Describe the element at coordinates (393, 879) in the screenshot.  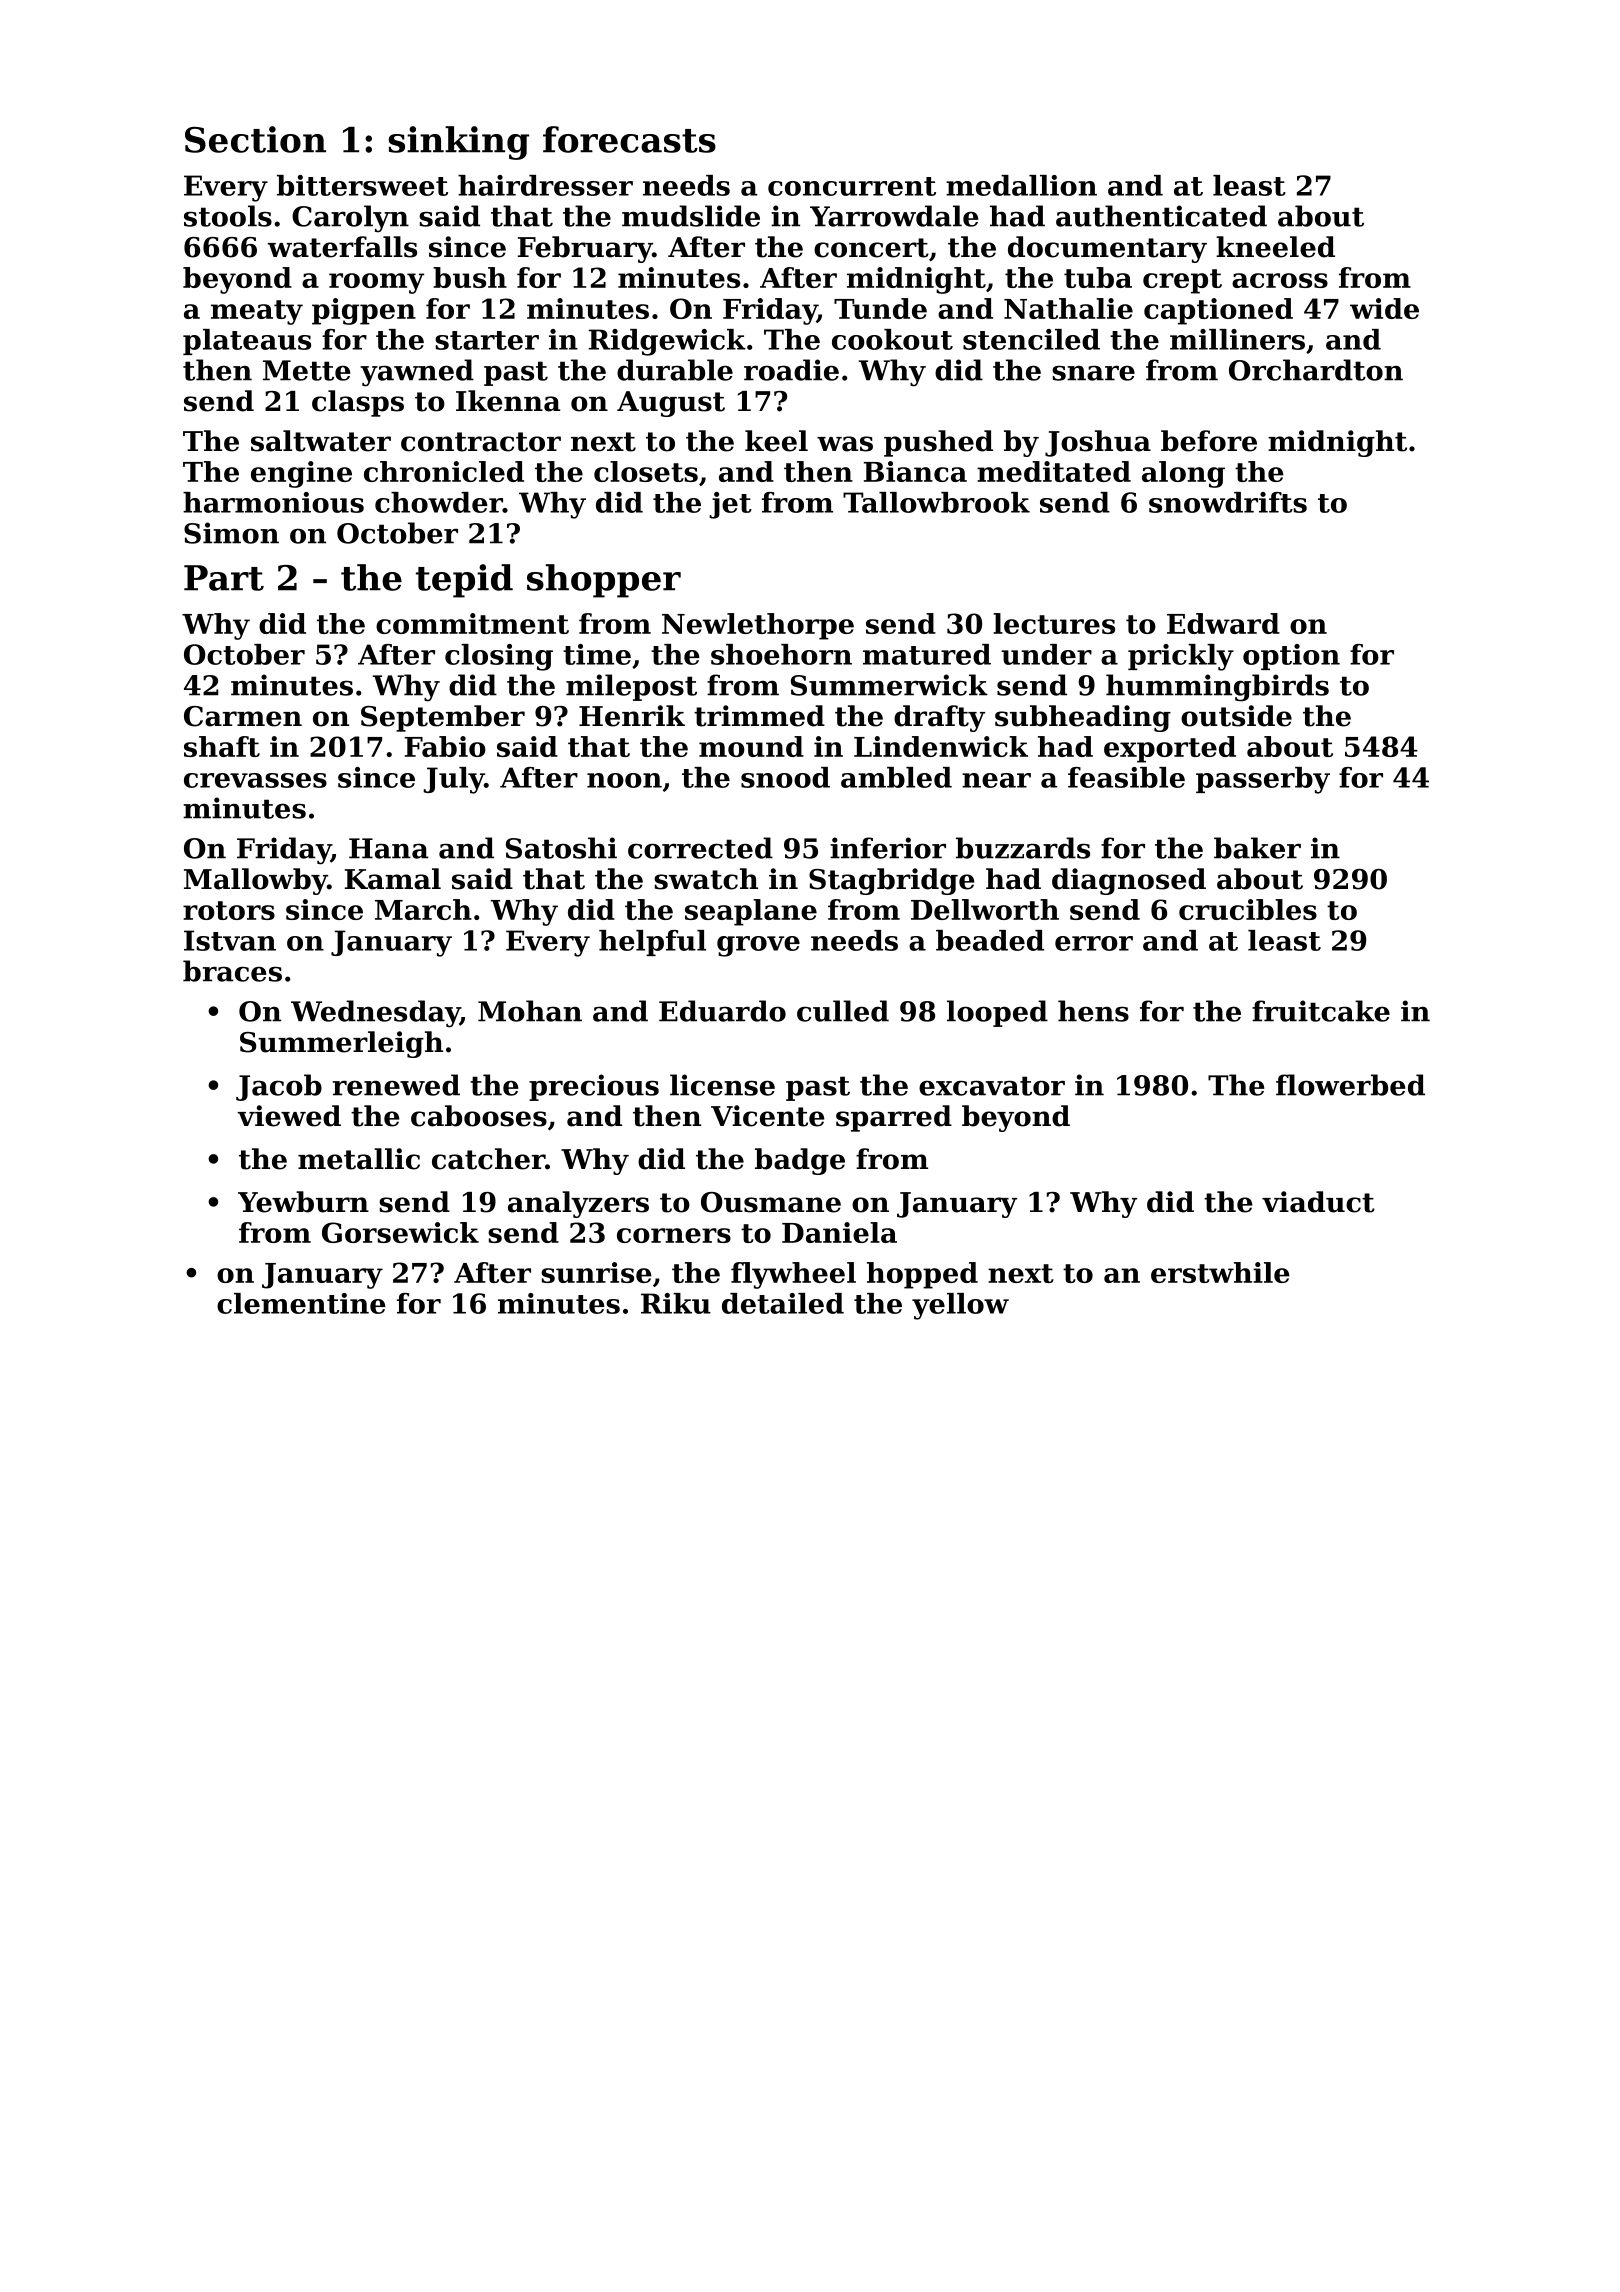
I see `Kamal` at that location.
